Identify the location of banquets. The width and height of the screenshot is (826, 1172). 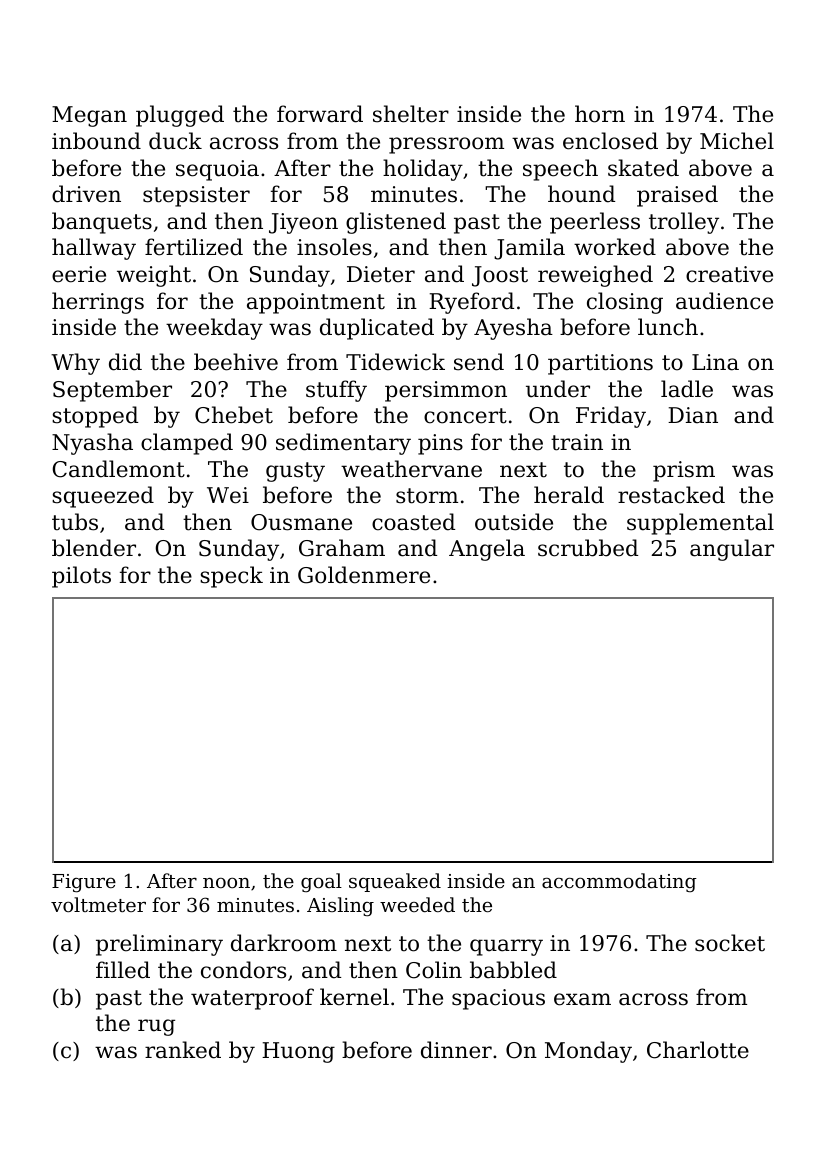
(102, 223).
